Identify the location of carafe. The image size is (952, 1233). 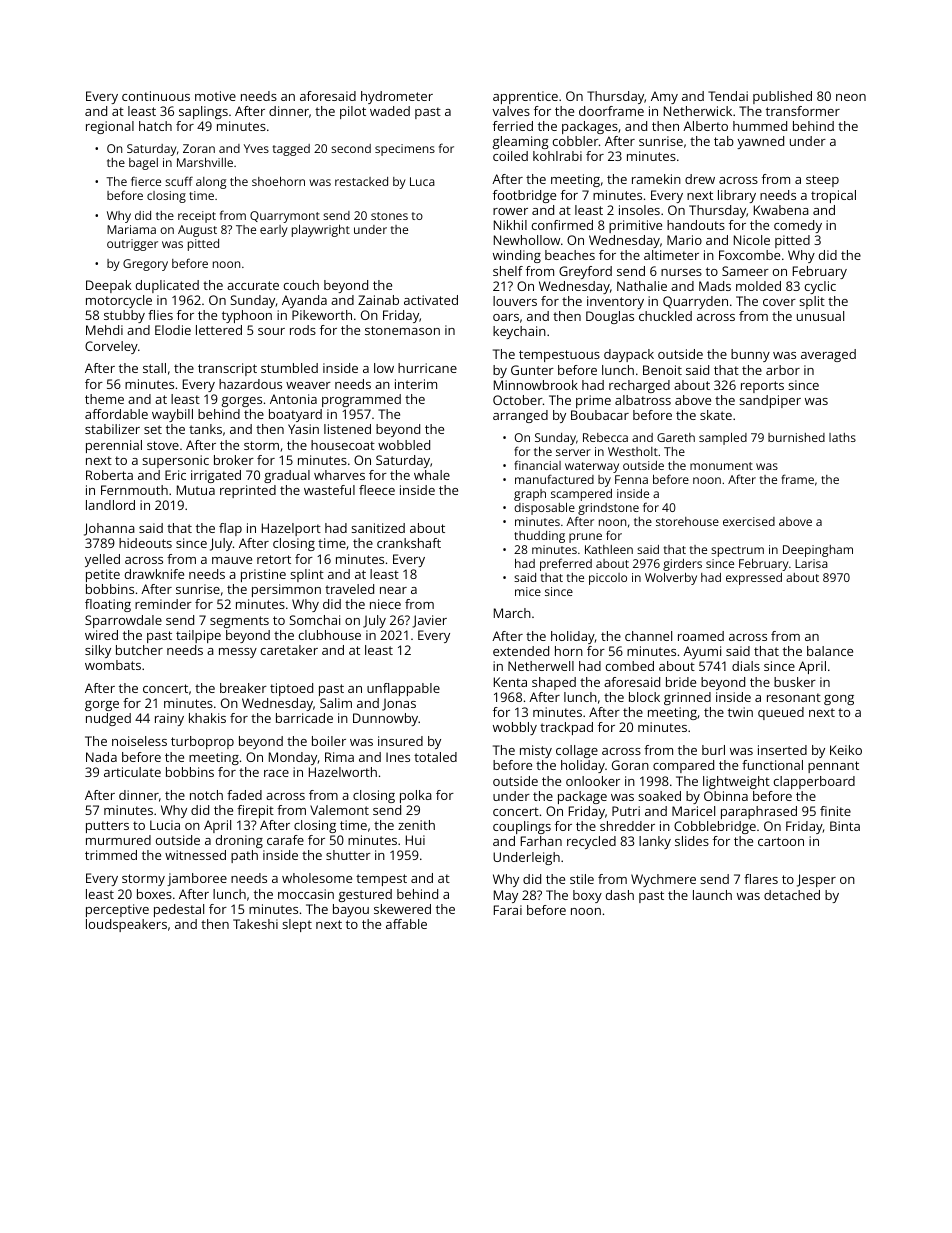
(285, 840).
